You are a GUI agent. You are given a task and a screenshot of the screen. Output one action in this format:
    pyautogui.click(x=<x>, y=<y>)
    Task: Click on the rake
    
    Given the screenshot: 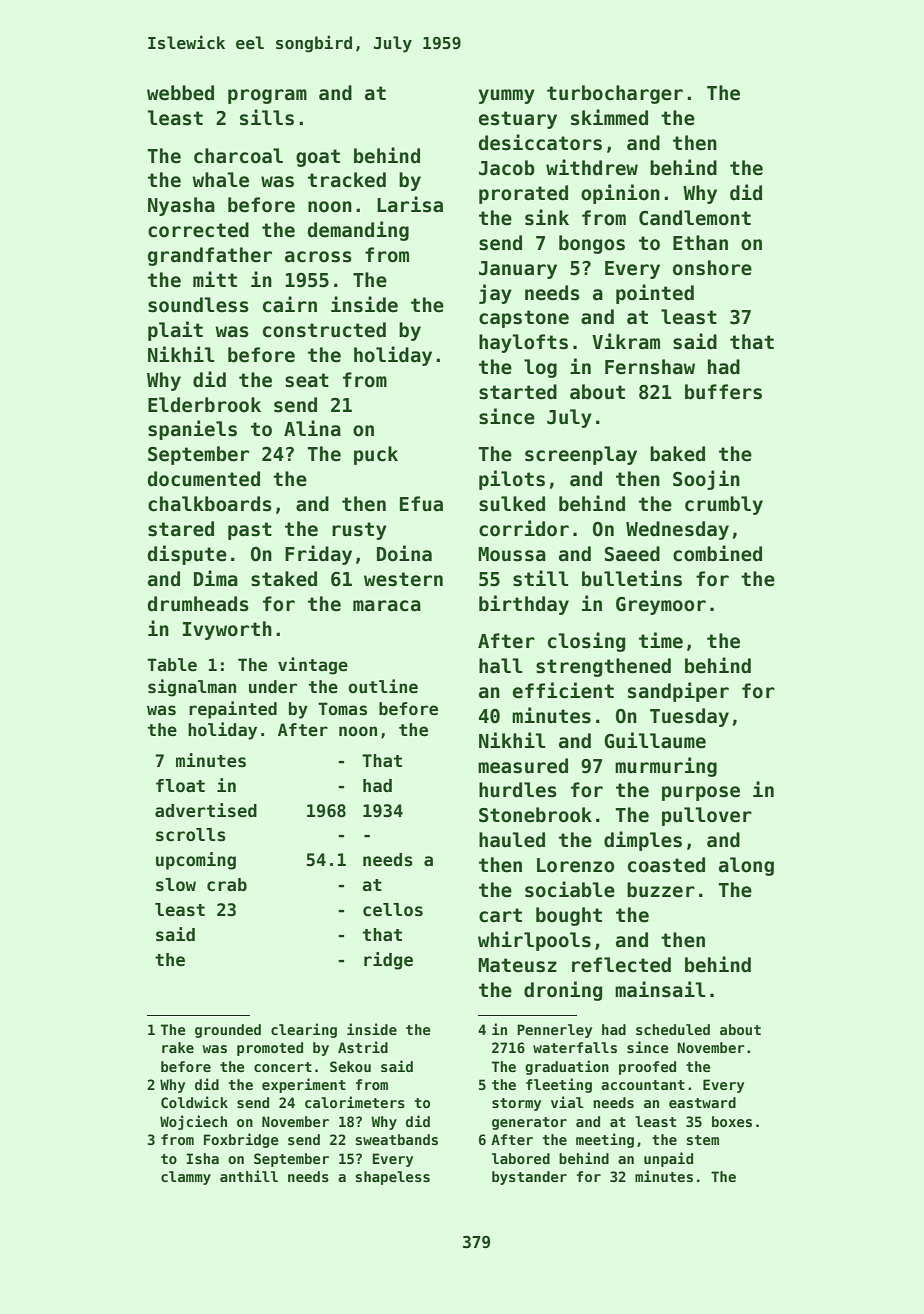 What is the action you would take?
    pyautogui.click(x=178, y=1047)
